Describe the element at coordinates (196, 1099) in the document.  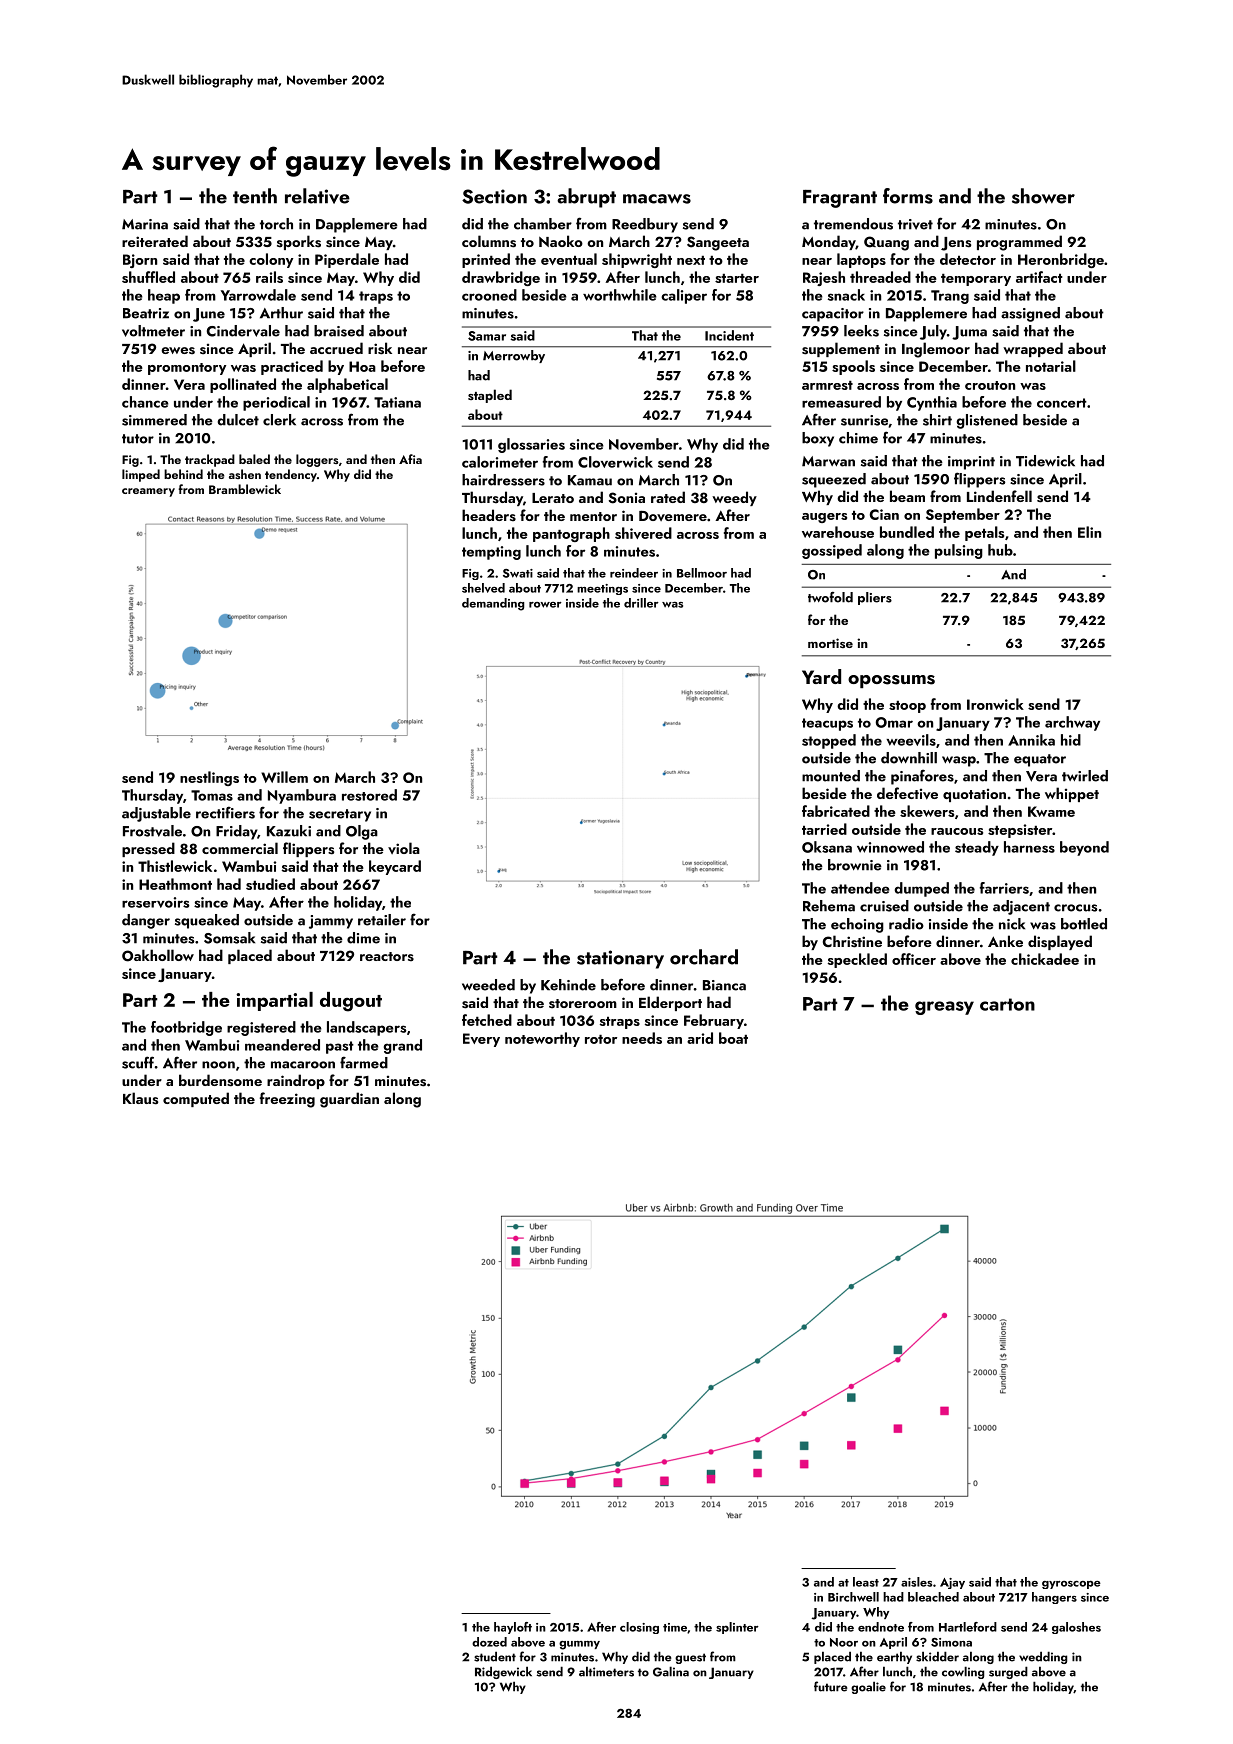
I see `computed` at that location.
